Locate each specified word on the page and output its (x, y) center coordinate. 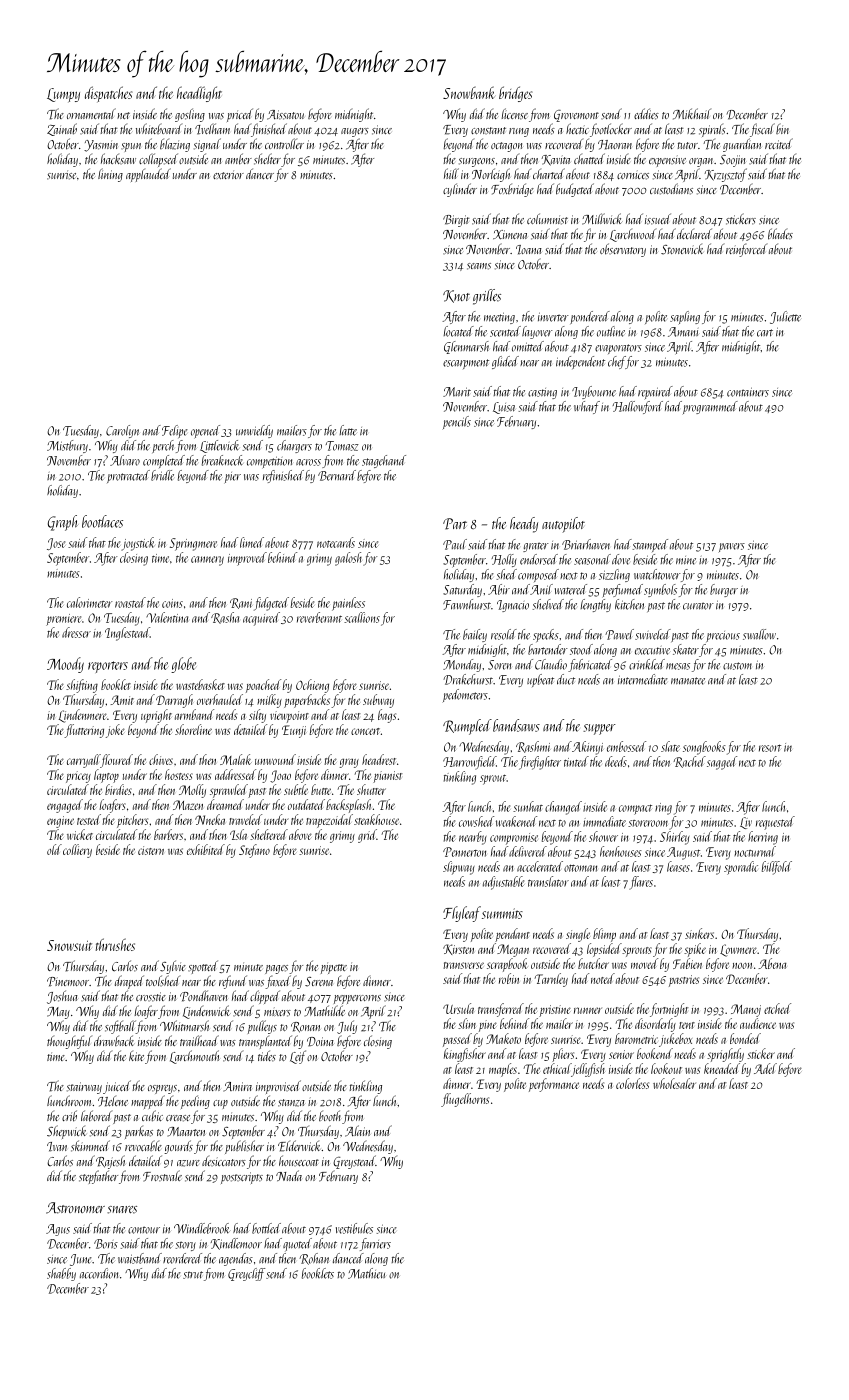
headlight (199, 94)
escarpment (466, 364)
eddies (646, 114)
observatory (623, 250)
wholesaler (674, 1083)
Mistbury (67, 446)
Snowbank (468, 92)
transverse (463, 965)
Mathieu (366, 1273)
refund (233, 982)
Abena (772, 963)
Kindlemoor (236, 1244)
